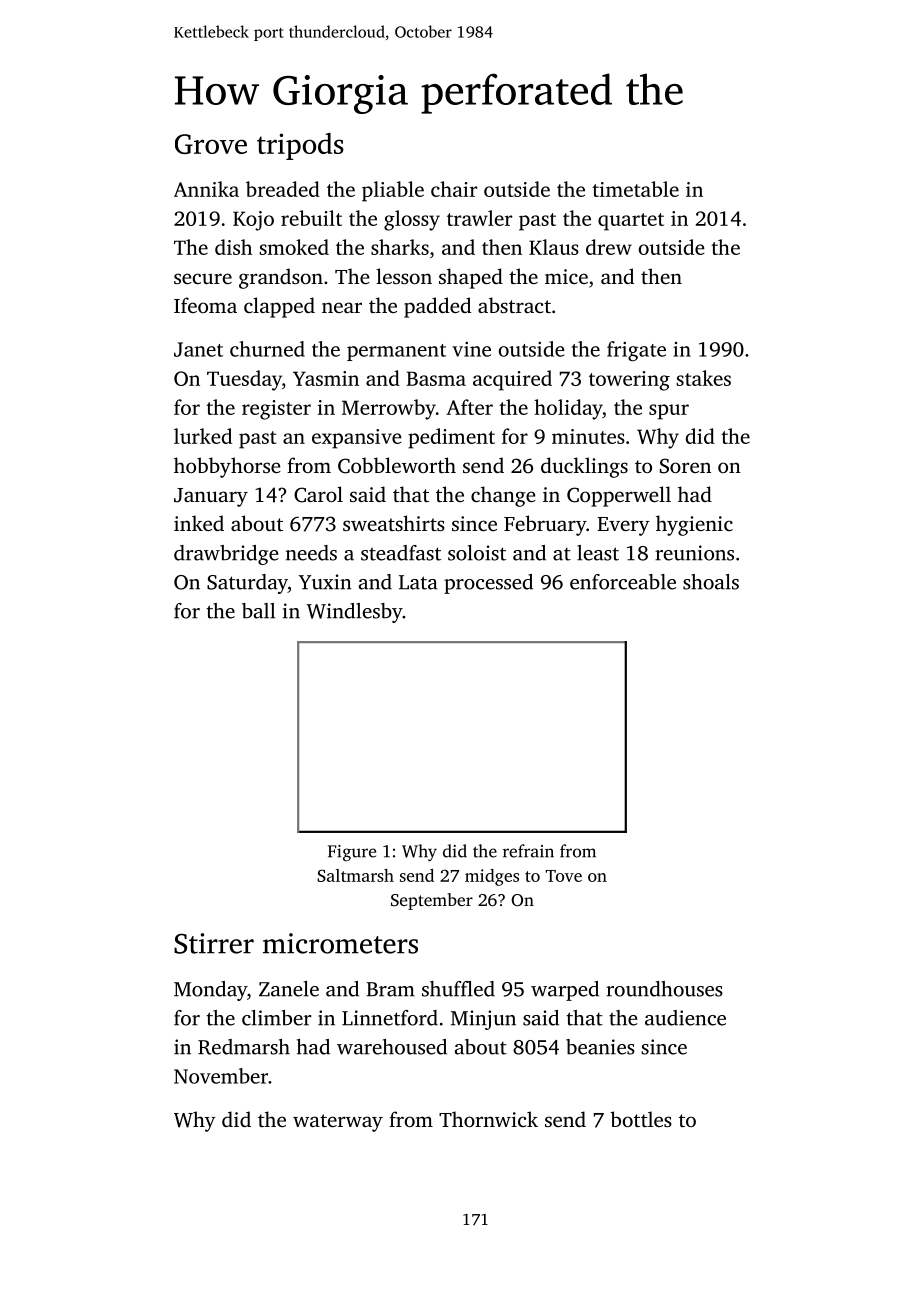 The width and height of the page is (924, 1311). I want to click on rebuilt, so click(311, 218).
